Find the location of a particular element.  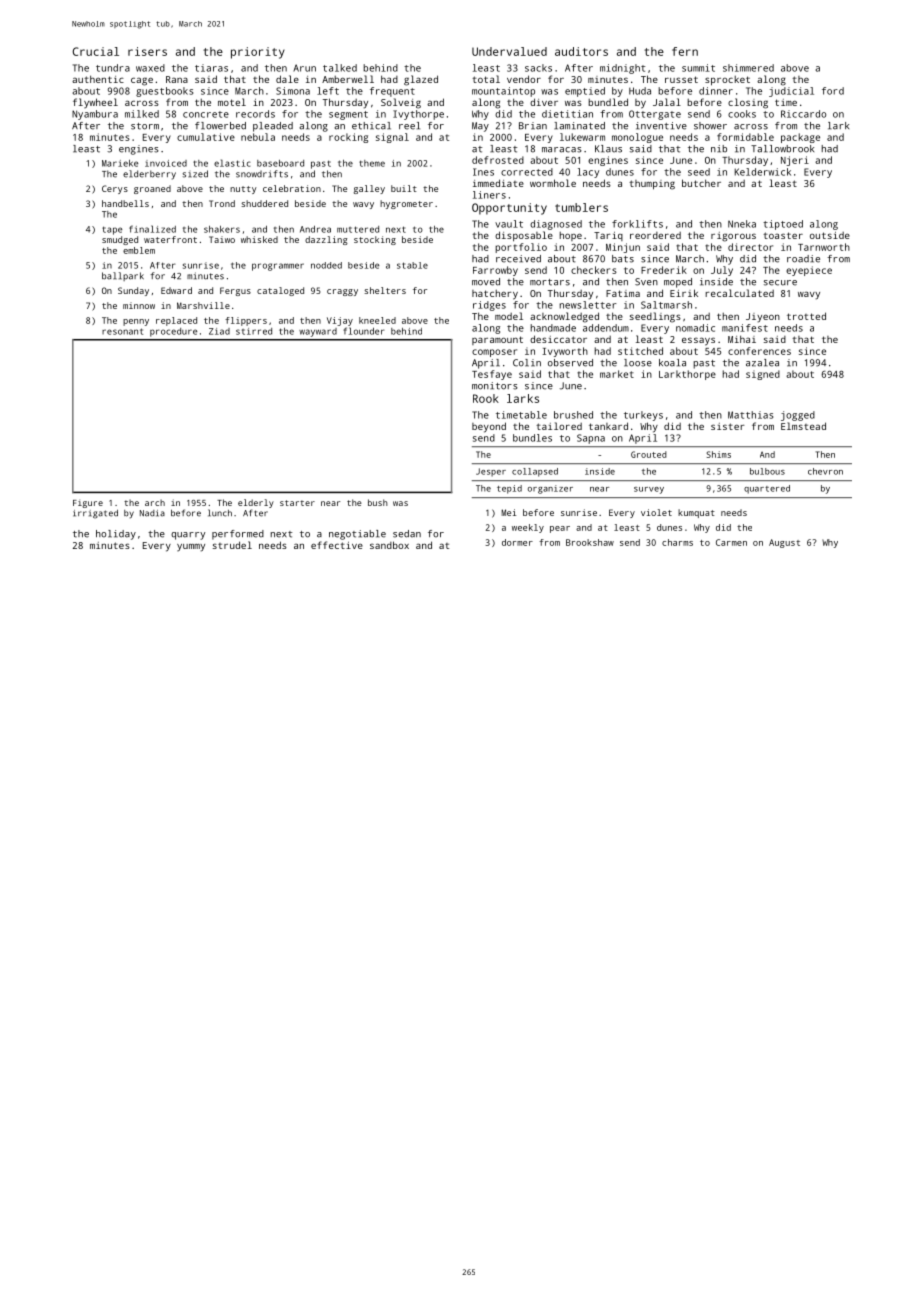

nomadic is located at coordinates (695, 328).
